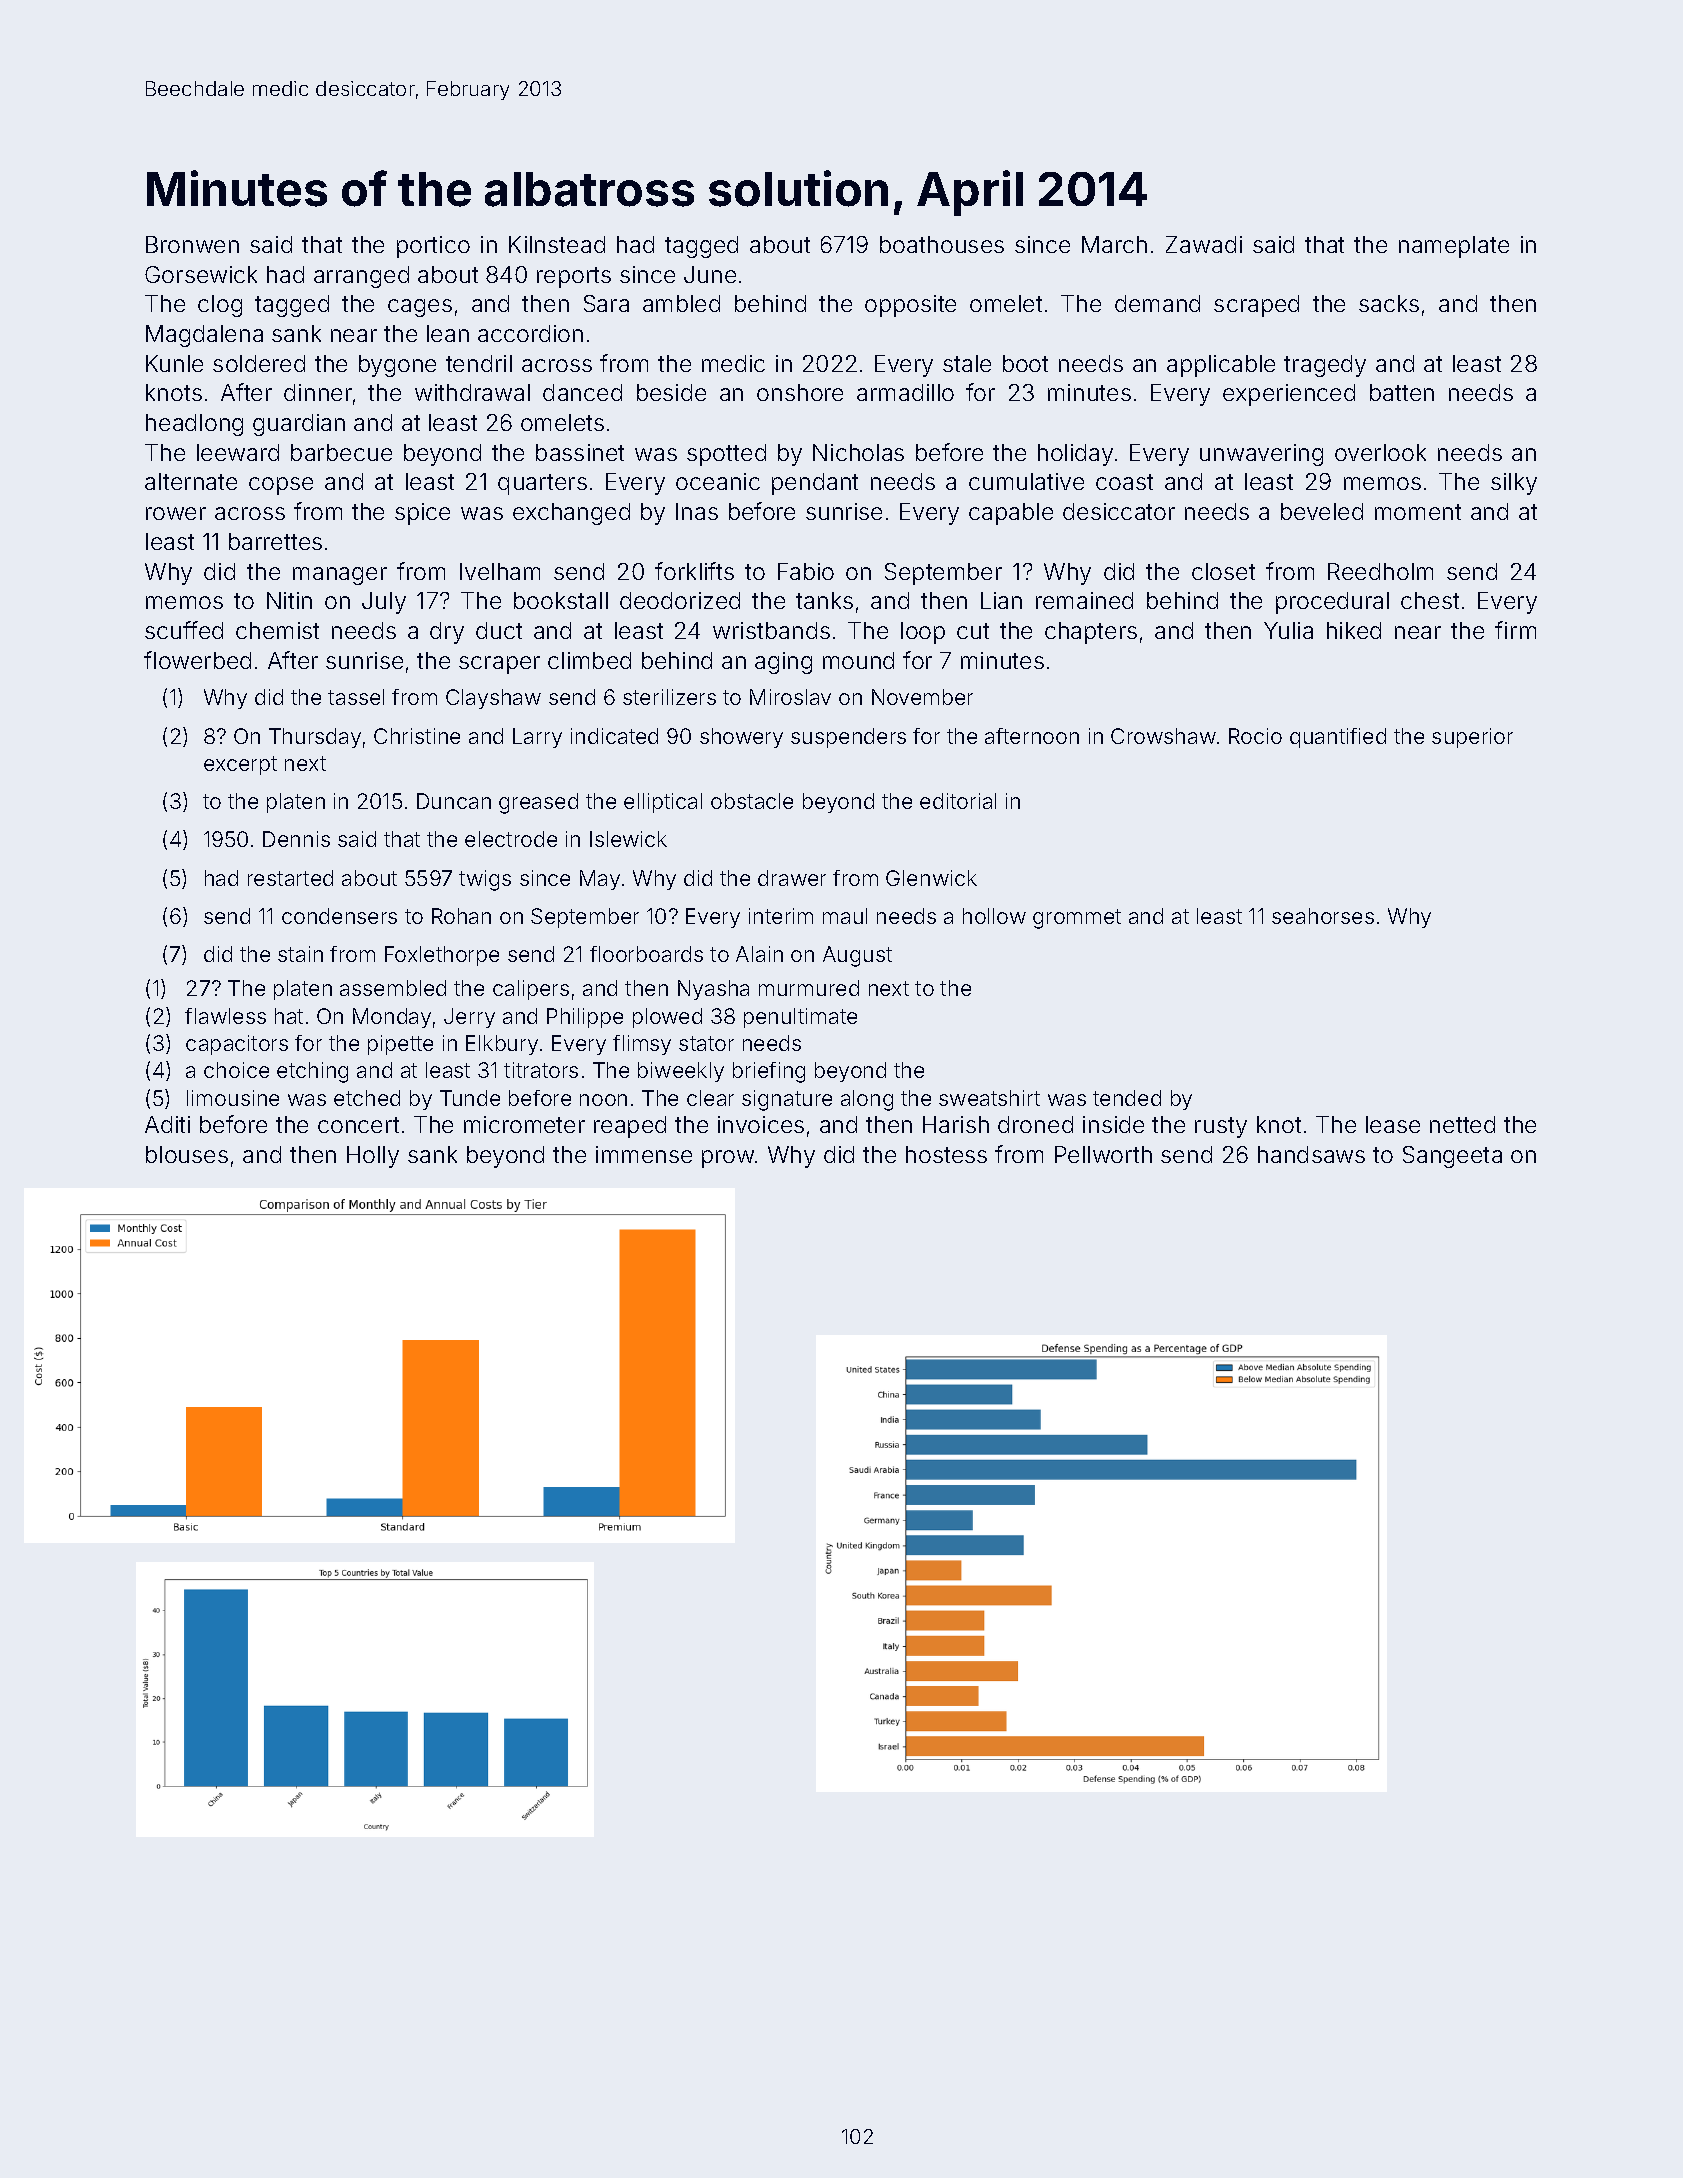 This document has width=1683, height=2178. Describe the element at coordinates (290, 878) in the document. I see `restarted` at that location.
